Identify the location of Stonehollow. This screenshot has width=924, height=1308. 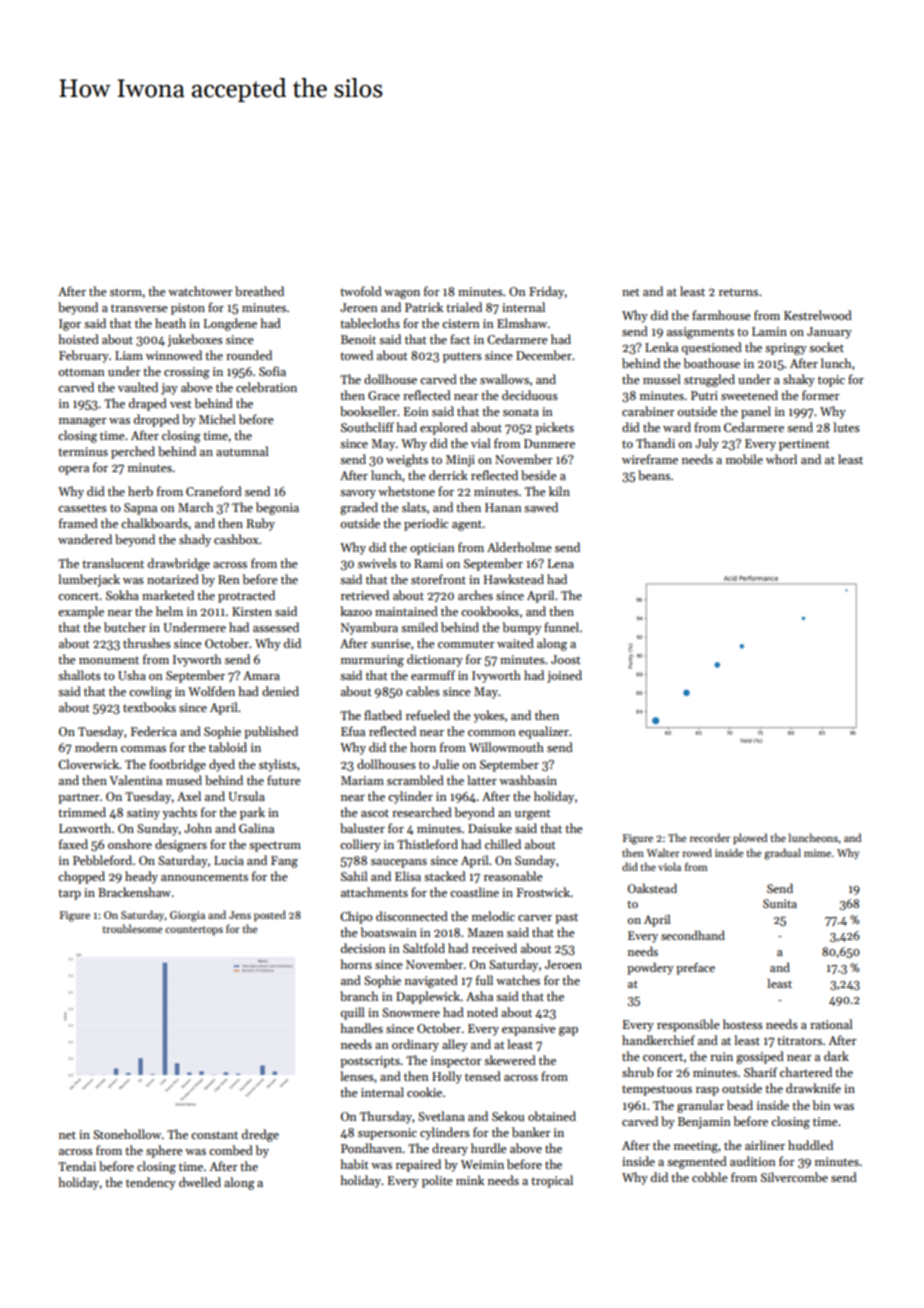
(127, 1134).
